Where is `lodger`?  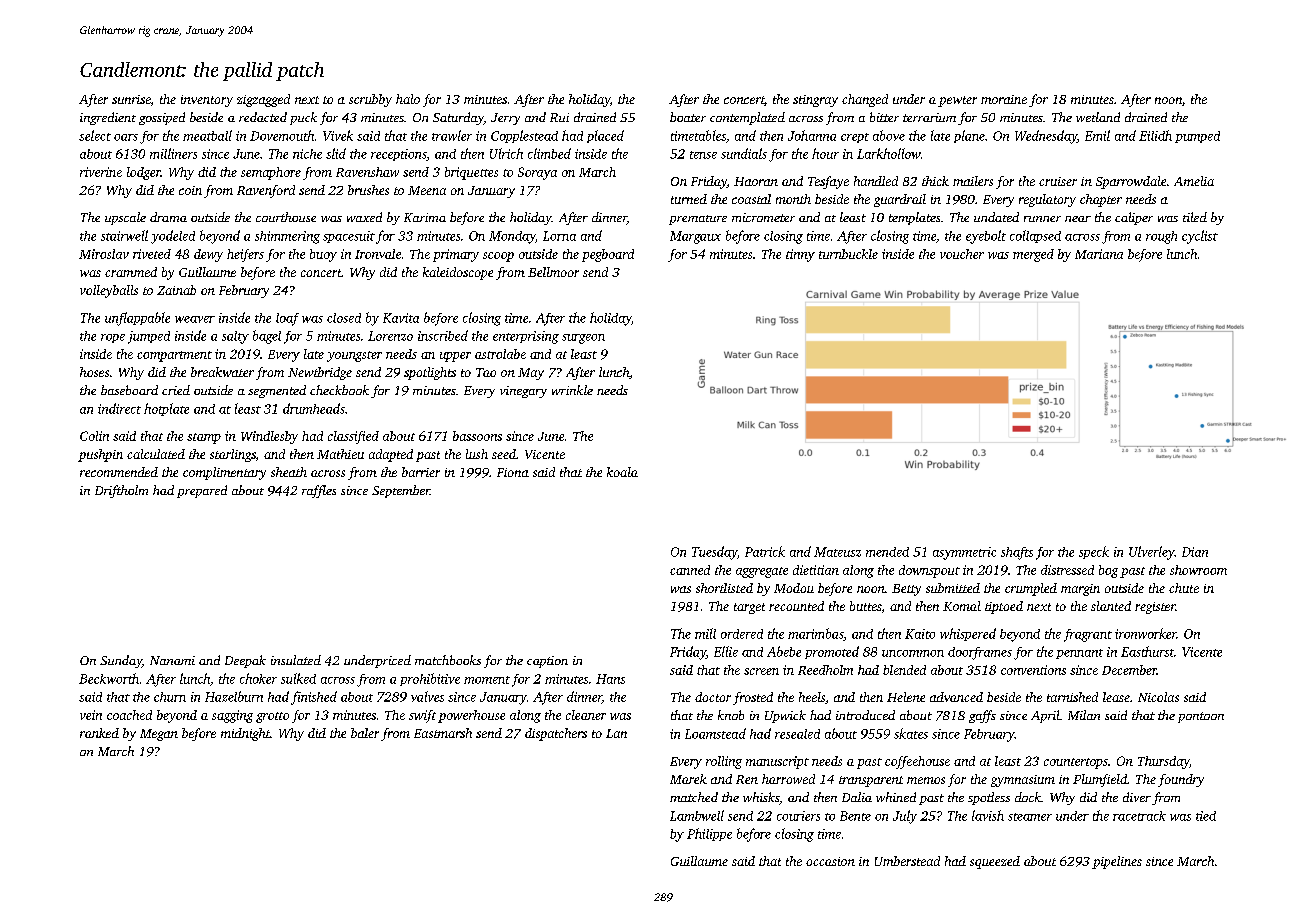
lodger is located at coordinates (144, 173).
